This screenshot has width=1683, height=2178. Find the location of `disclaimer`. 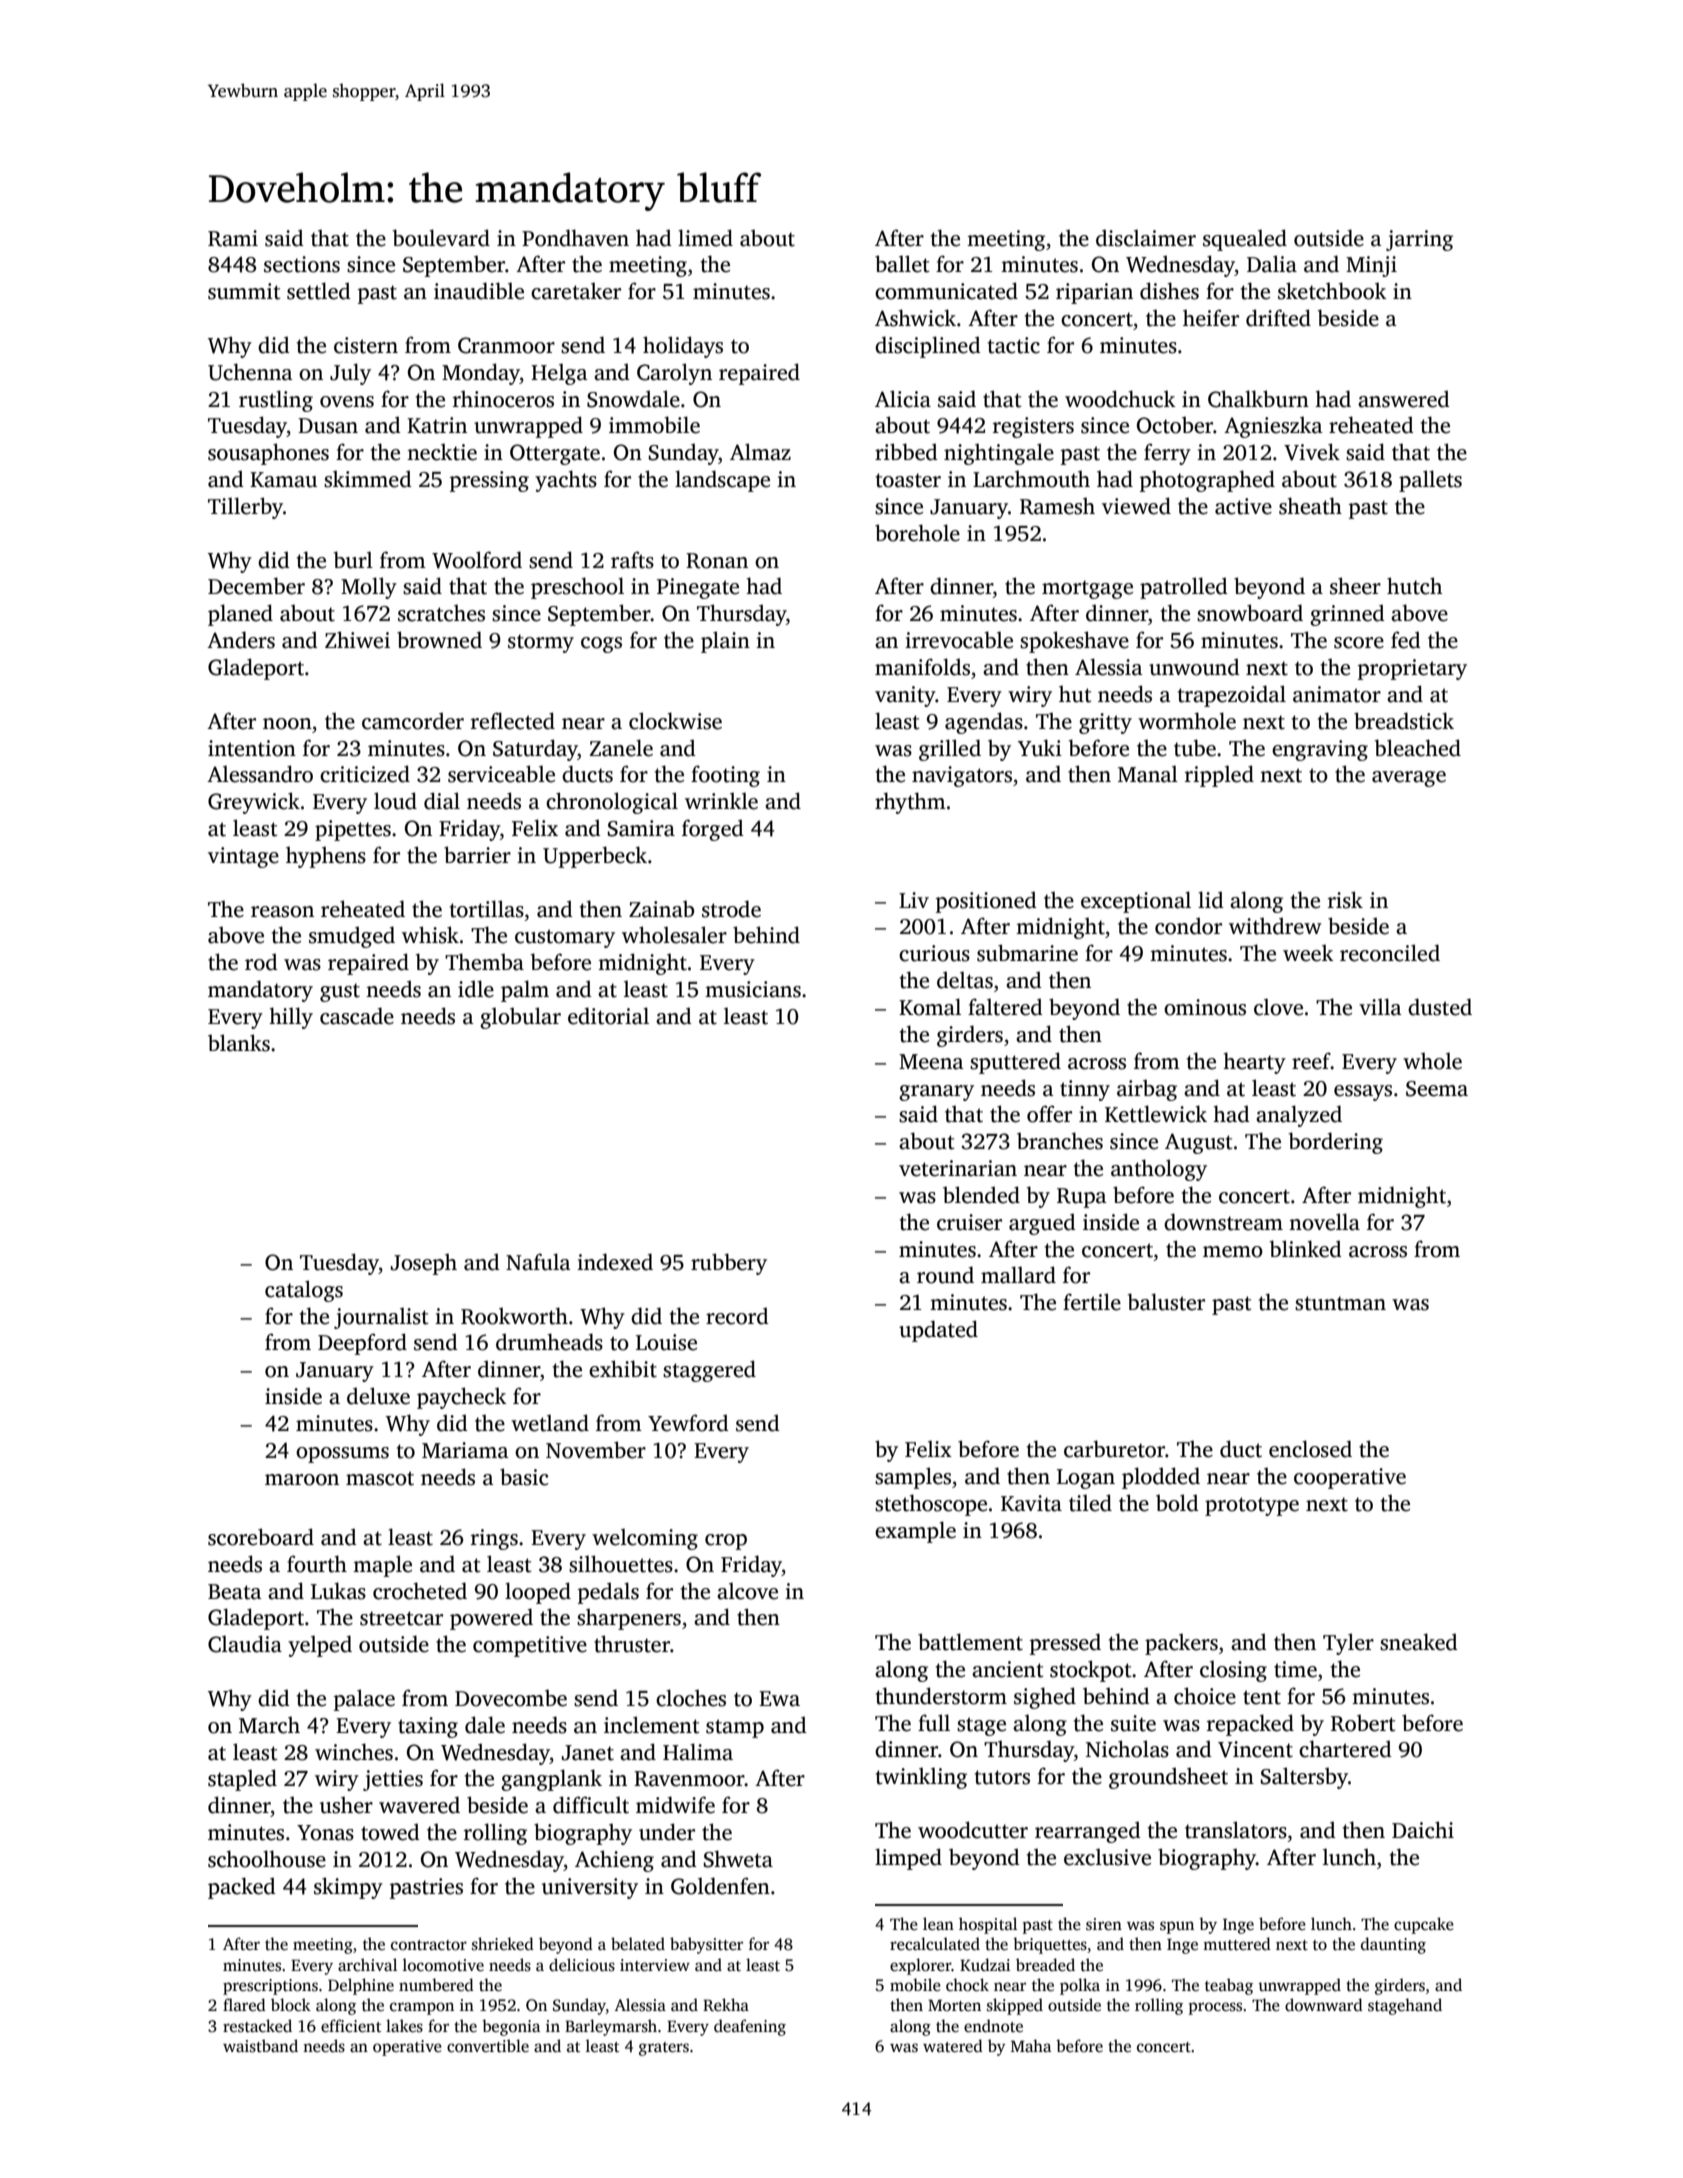

disclaimer is located at coordinates (1146, 238).
